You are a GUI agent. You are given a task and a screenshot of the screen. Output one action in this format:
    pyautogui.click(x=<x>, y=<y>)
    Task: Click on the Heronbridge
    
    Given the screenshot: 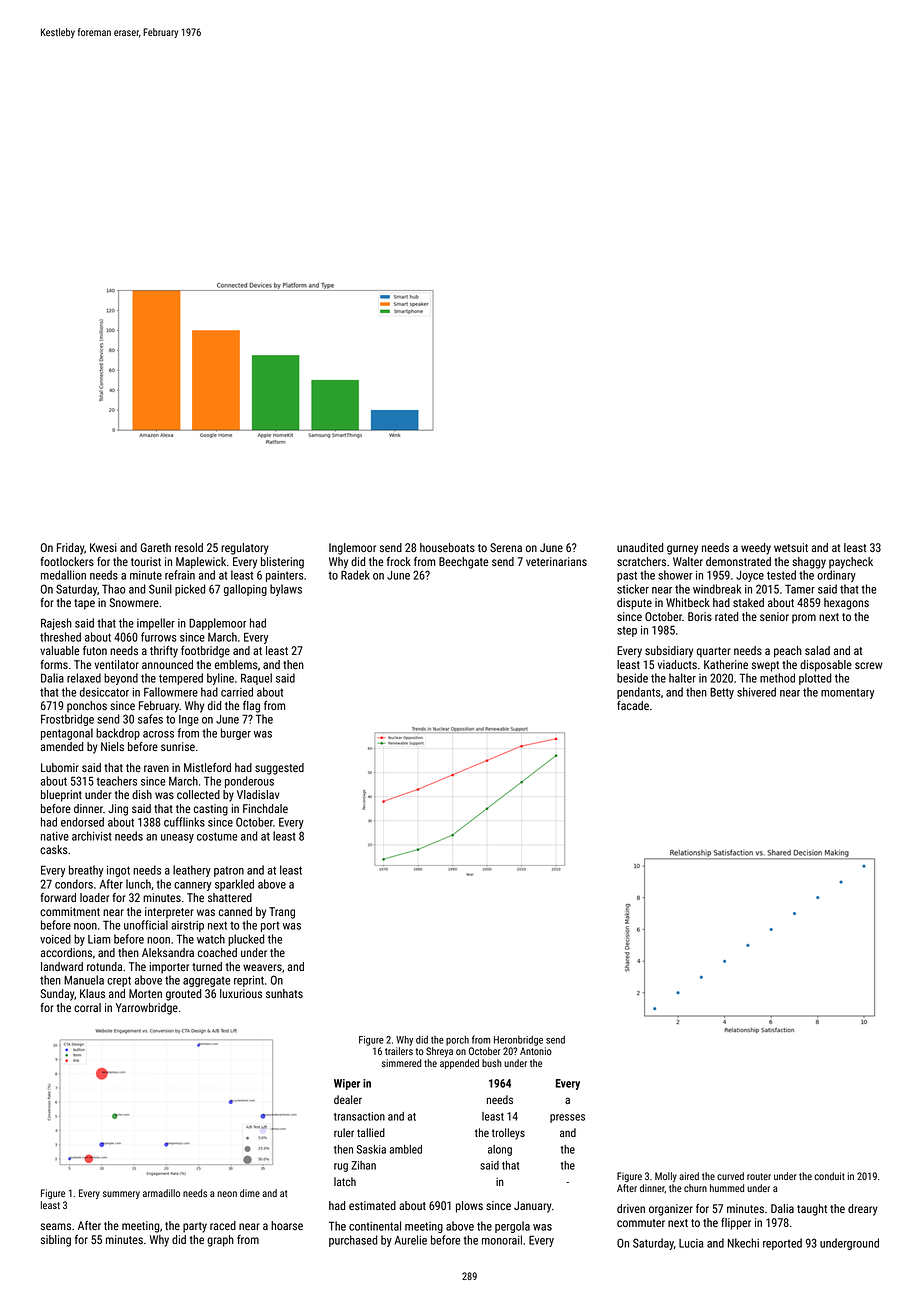 What is the action you would take?
    pyautogui.click(x=518, y=1041)
